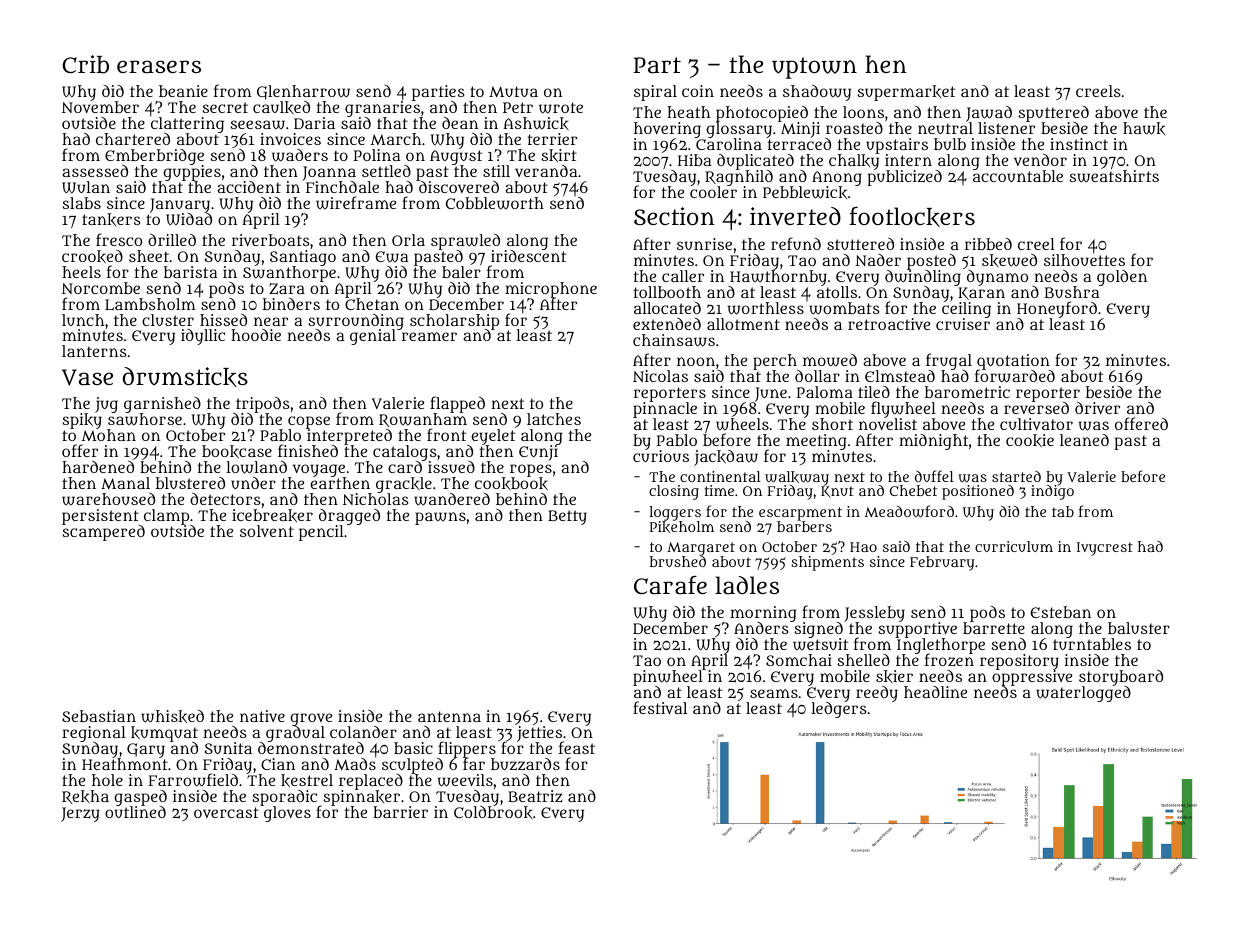 The image size is (1233, 952). Describe the element at coordinates (941, 646) in the screenshot. I see `Inglethorpe` at that location.
